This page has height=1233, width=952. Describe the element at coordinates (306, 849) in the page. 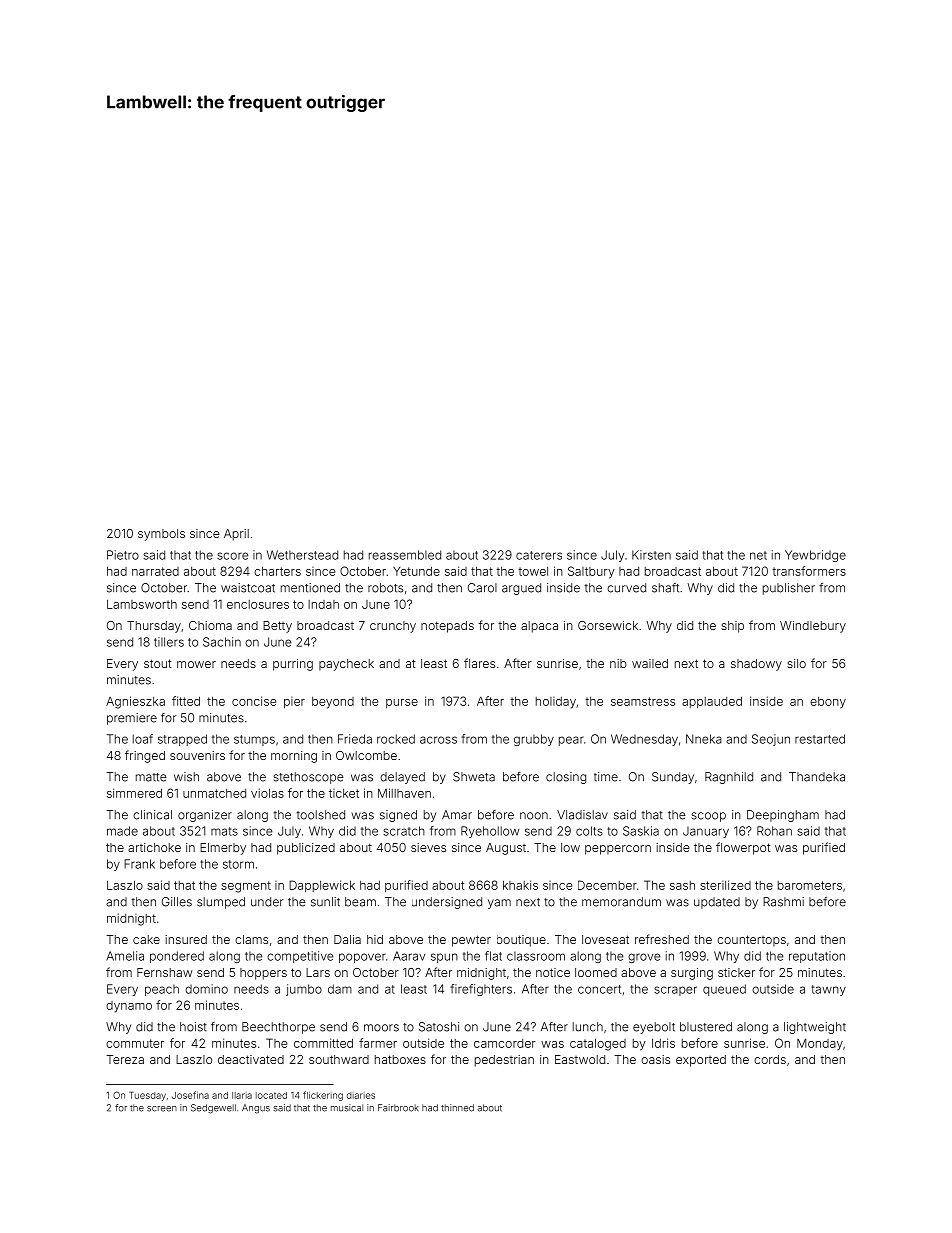

I see `publicized` at that location.
